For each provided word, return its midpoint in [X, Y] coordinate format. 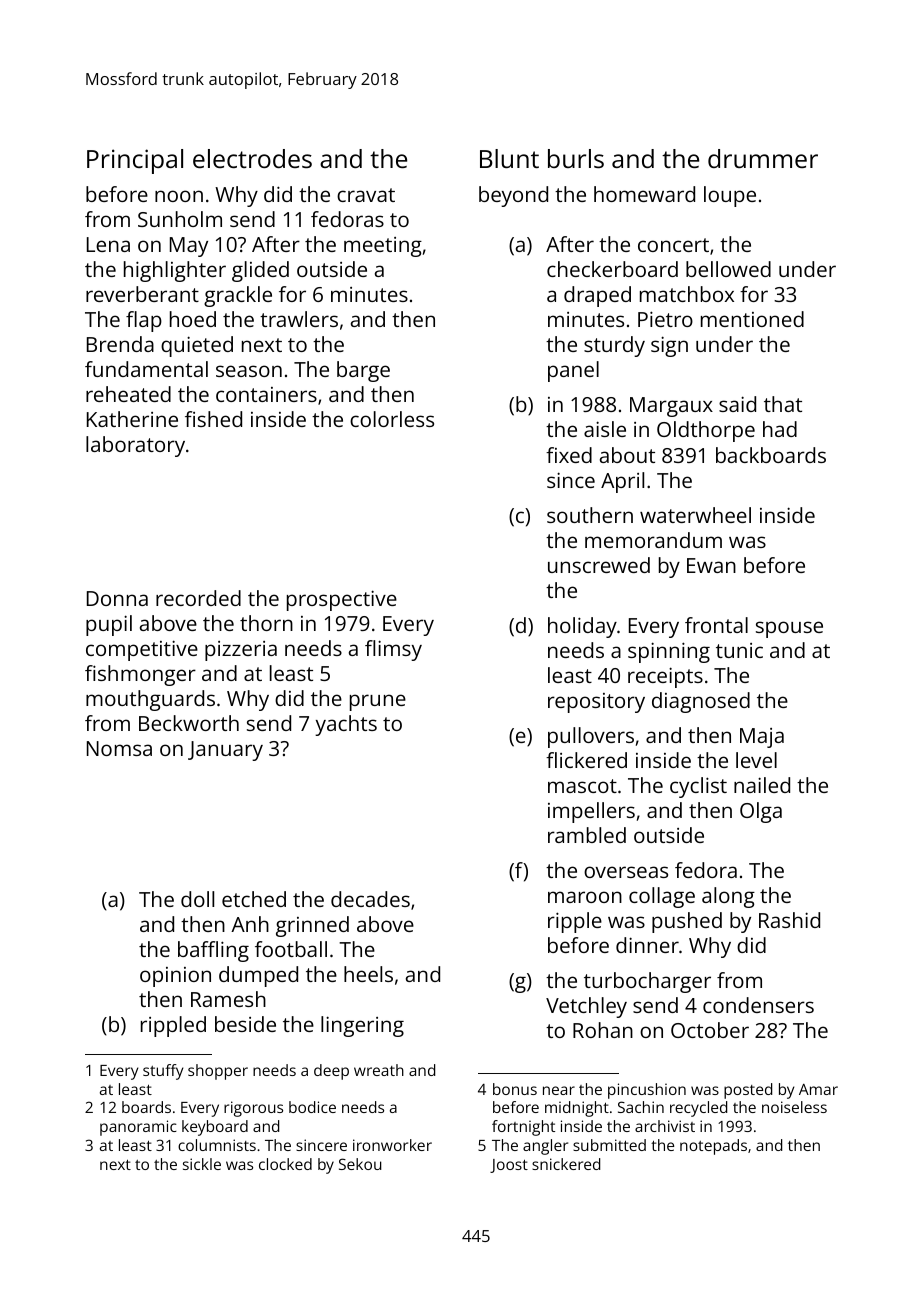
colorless [392, 419]
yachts [346, 725]
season [249, 371]
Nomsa [119, 748]
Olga [761, 812]
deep [331, 1072]
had [780, 429]
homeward [644, 194]
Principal [135, 161]
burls [576, 158]
